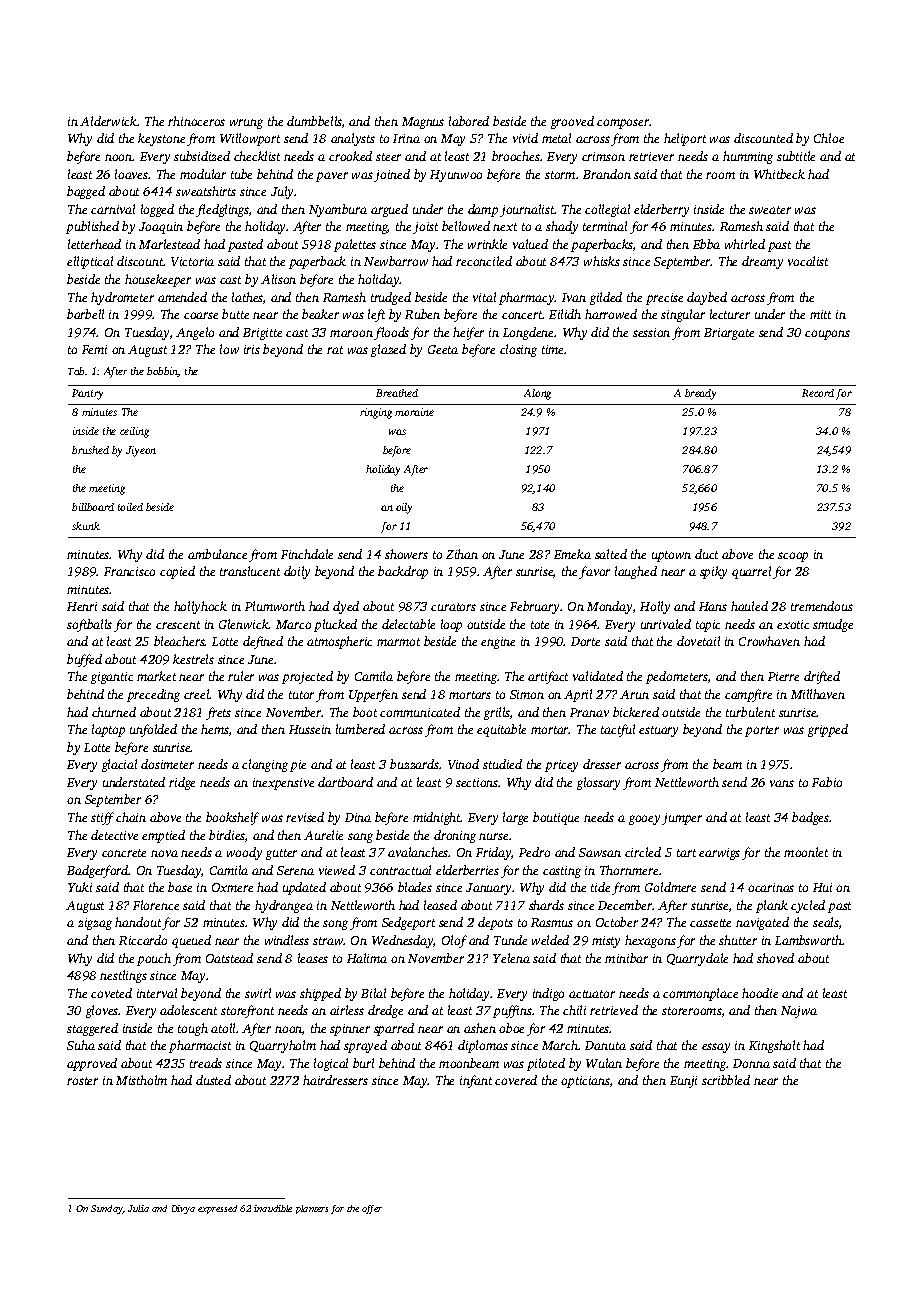 This page has height=1308, width=924. Describe the element at coordinates (372, 1209) in the page. I see `offer` at that location.
